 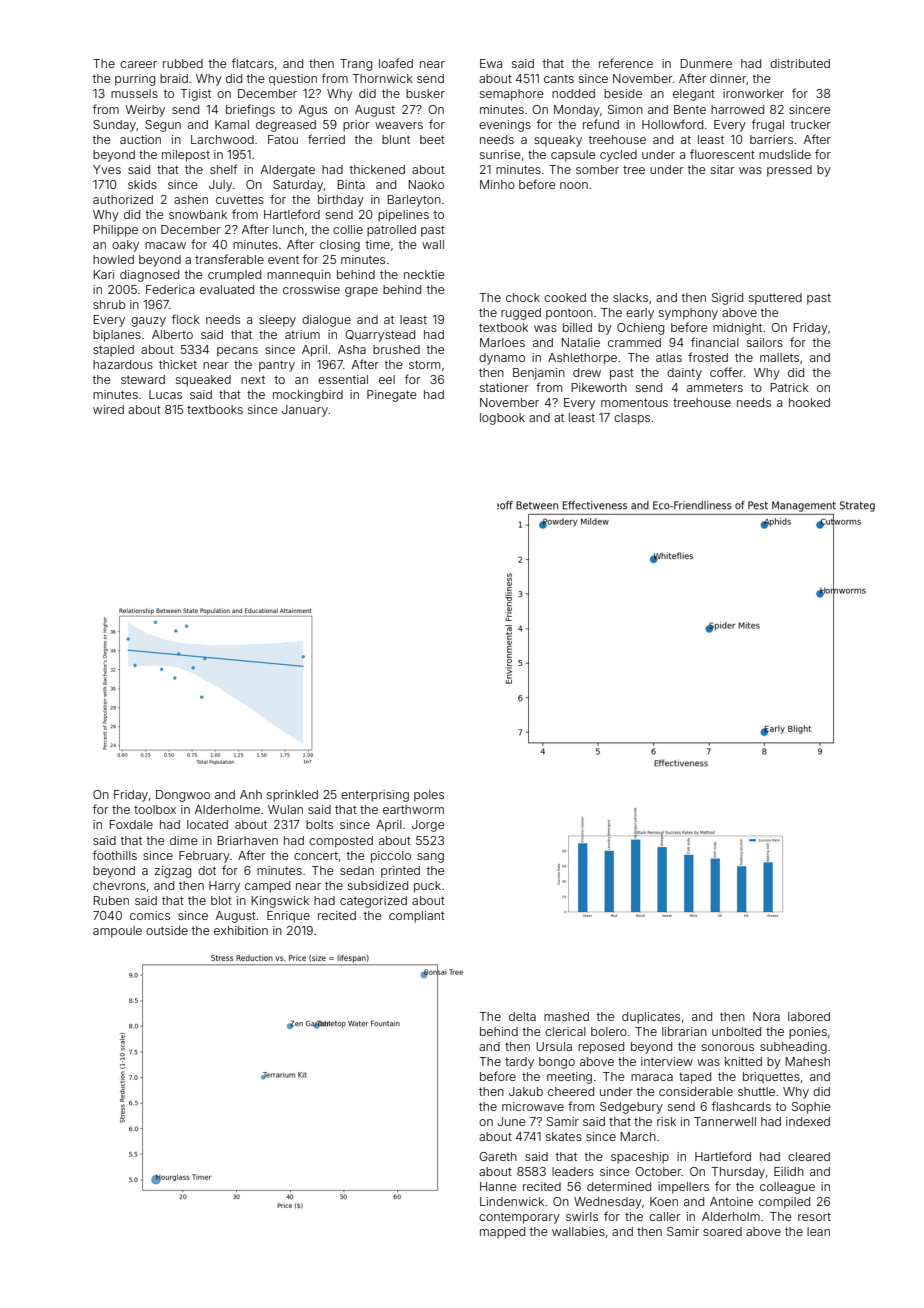 I want to click on Hanne, so click(x=498, y=1186).
